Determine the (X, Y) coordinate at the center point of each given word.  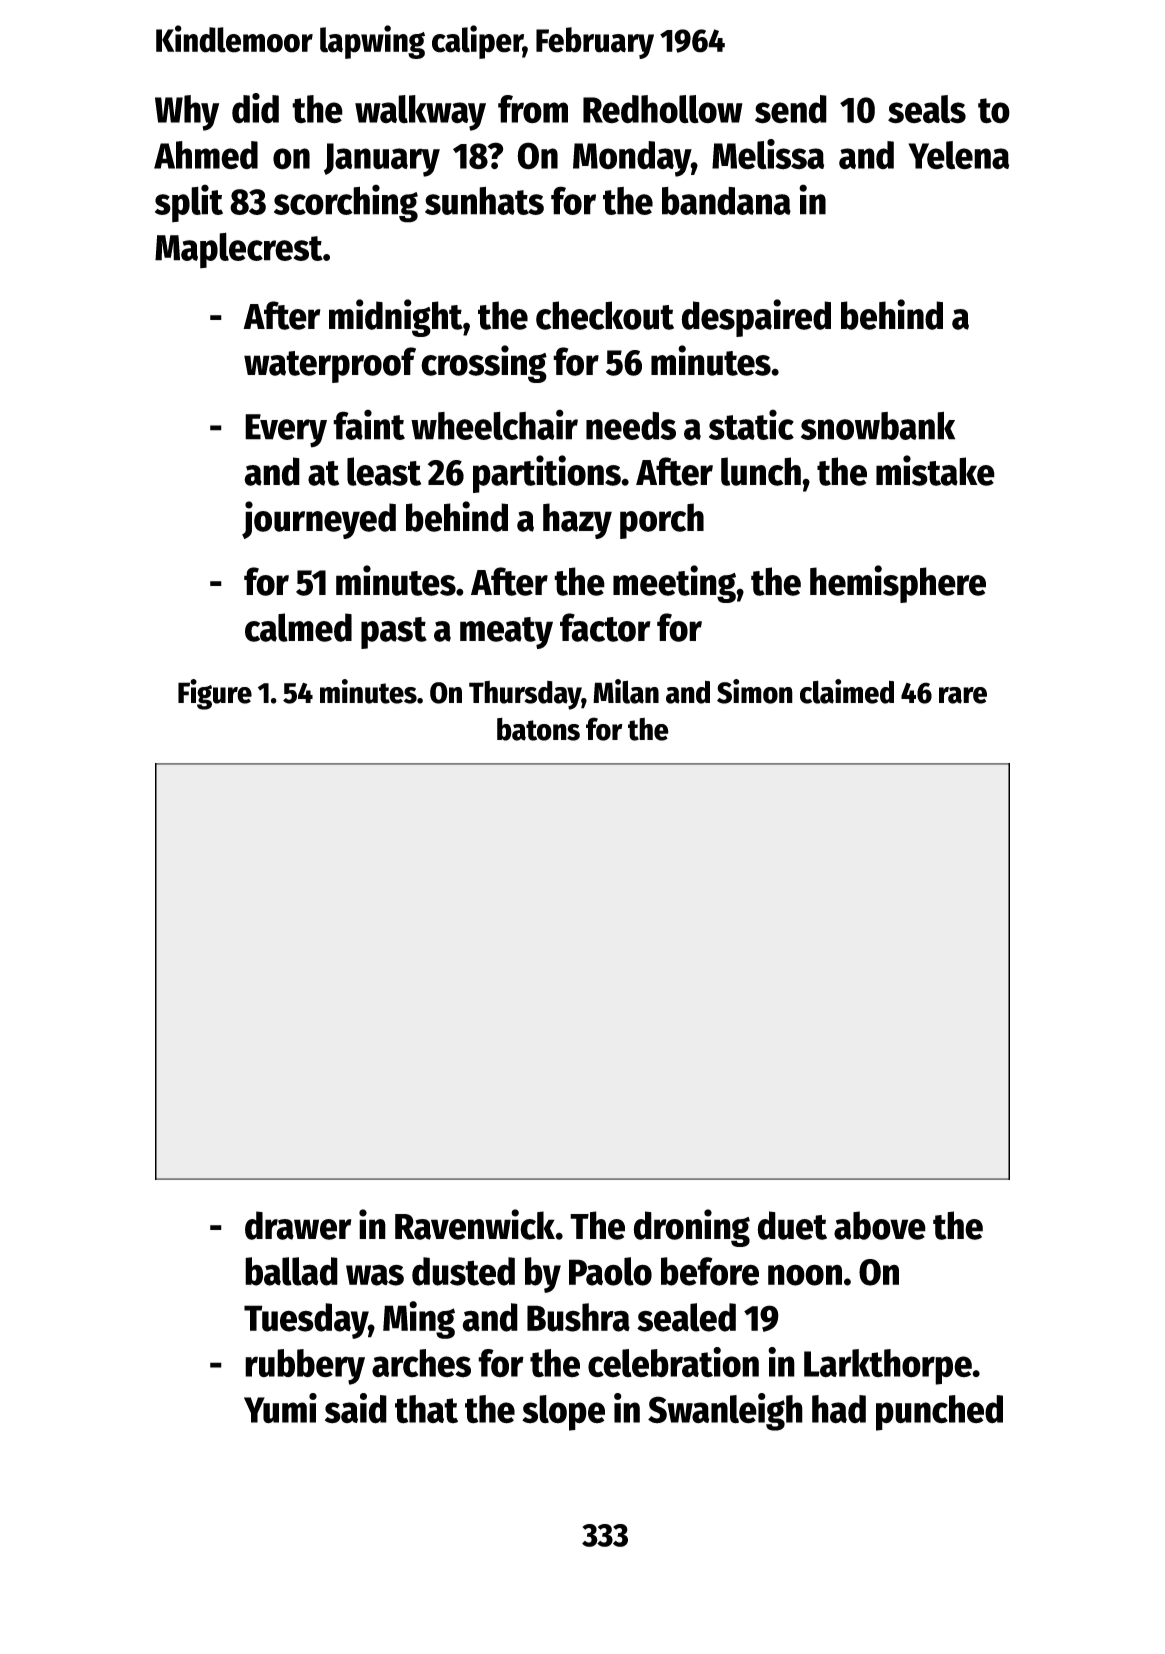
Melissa (768, 154)
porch (662, 521)
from (533, 109)
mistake (935, 470)
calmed (298, 627)
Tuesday (306, 1321)
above (880, 1225)
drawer (298, 1225)
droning (691, 1228)
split (189, 203)
